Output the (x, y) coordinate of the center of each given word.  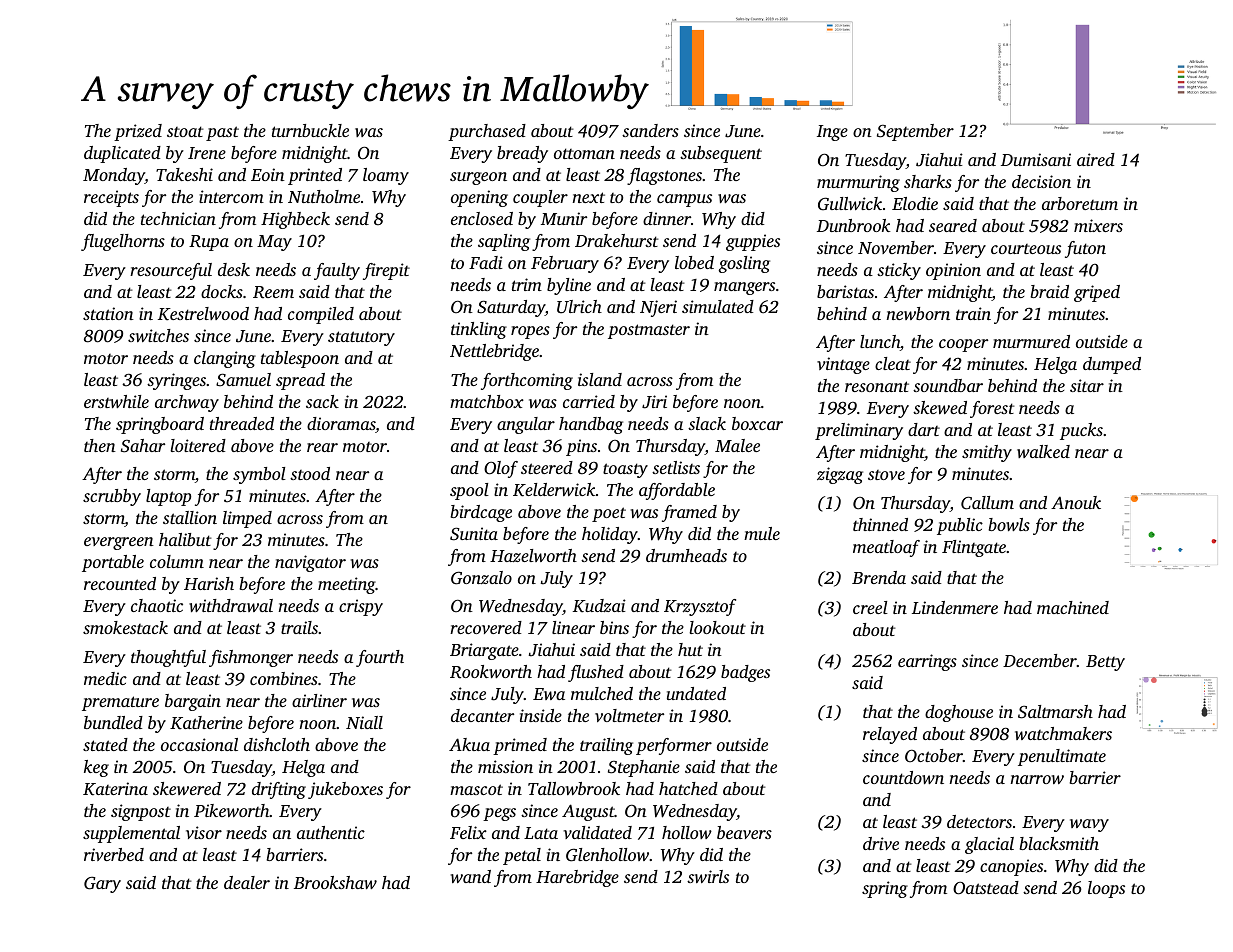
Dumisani (1036, 159)
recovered (486, 627)
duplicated (122, 154)
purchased (487, 132)
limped (247, 519)
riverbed (114, 854)
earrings (927, 662)
